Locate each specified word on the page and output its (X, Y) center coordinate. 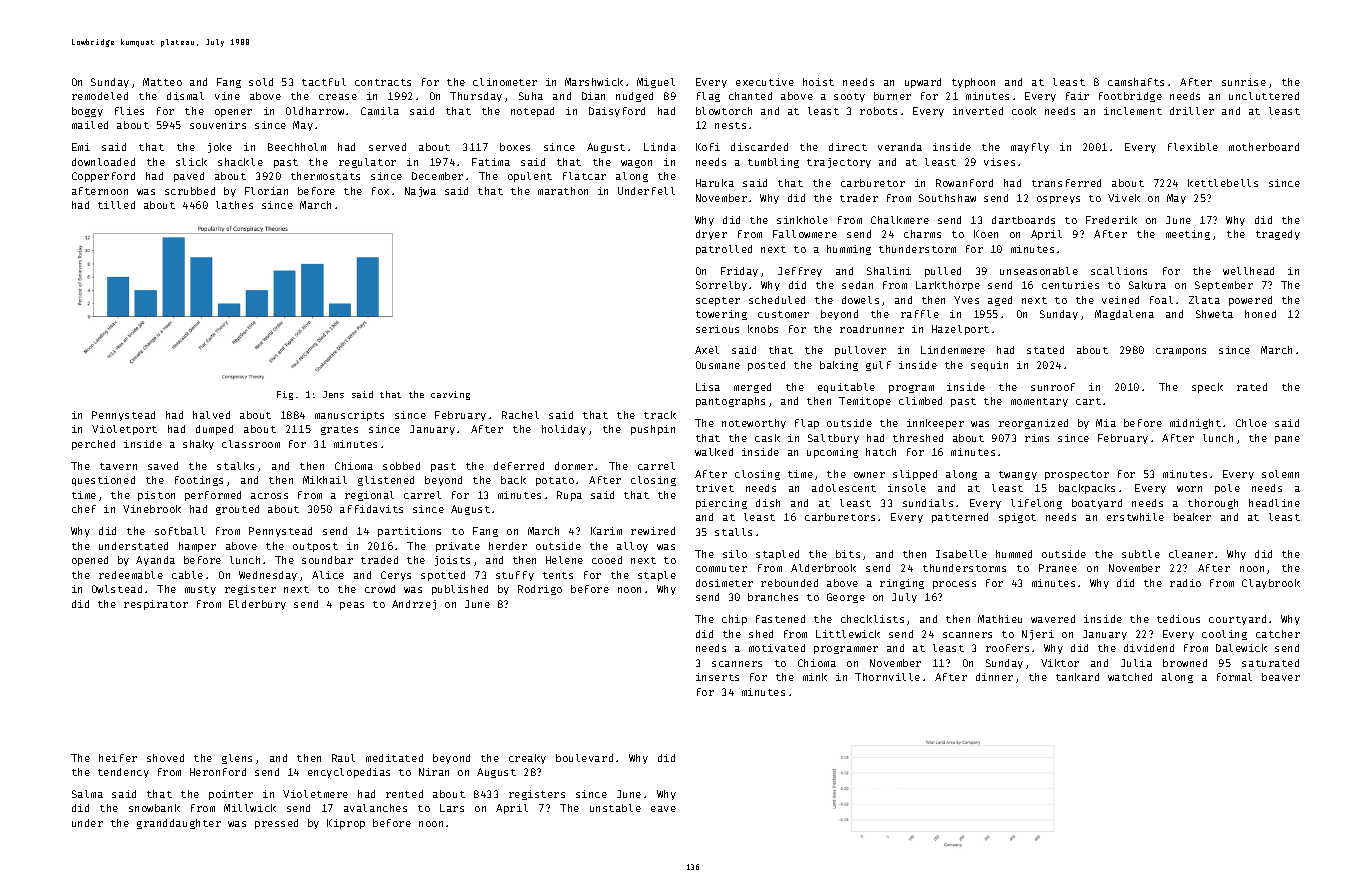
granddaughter (179, 824)
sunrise (1244, 82)
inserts (717, 677)
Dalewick (1241, 648)
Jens (333, 394)
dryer (711, 235)
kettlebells (1223, 183)
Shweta (1214, 314)
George (846, 598)
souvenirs (218, 125)
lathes (234, 205)
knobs (763, 329)
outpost (315, 547)
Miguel (656, 83)
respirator (156, 605)
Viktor (1060, 663)
